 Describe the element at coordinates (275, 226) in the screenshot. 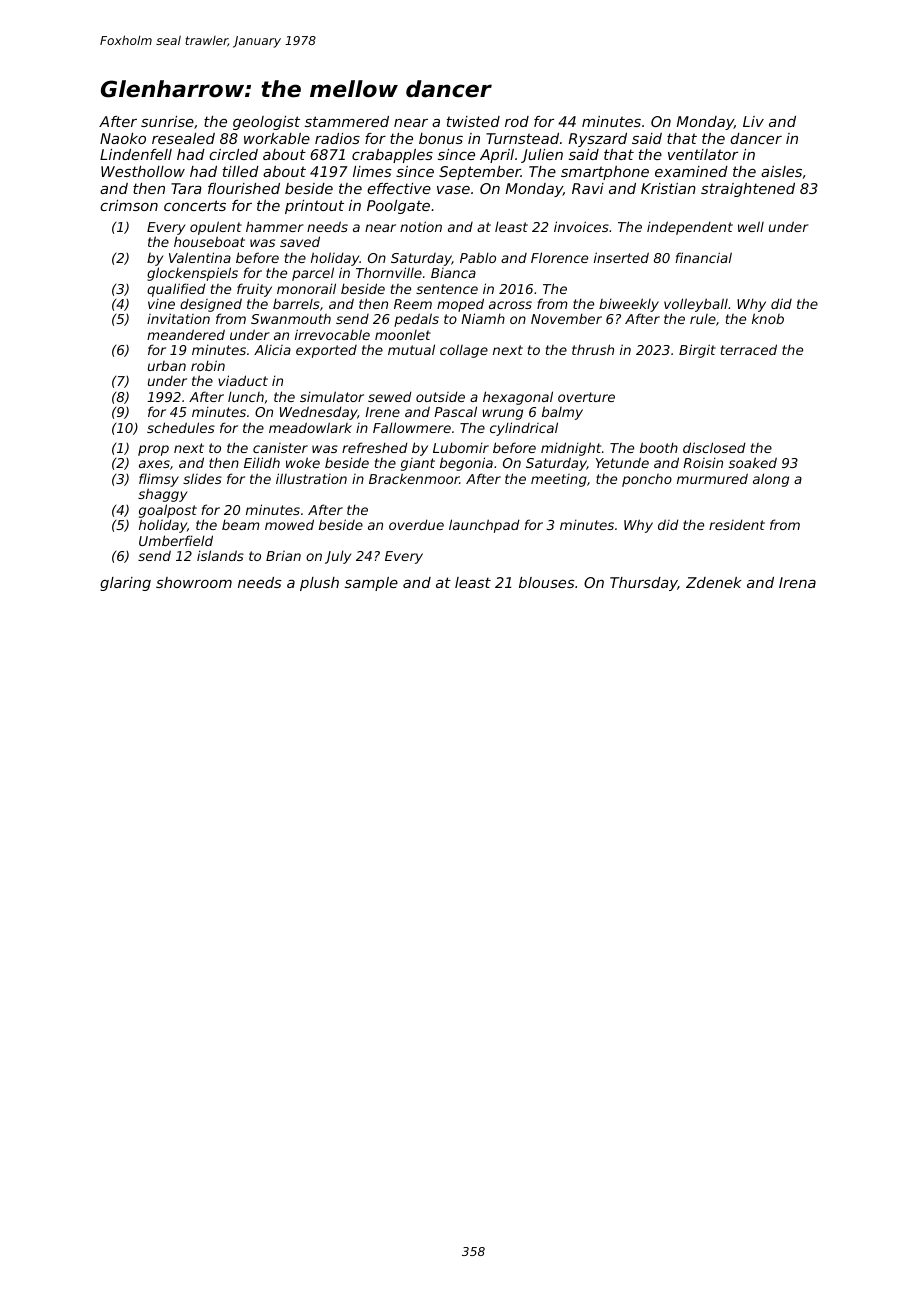

I see `hammer` at that location.
